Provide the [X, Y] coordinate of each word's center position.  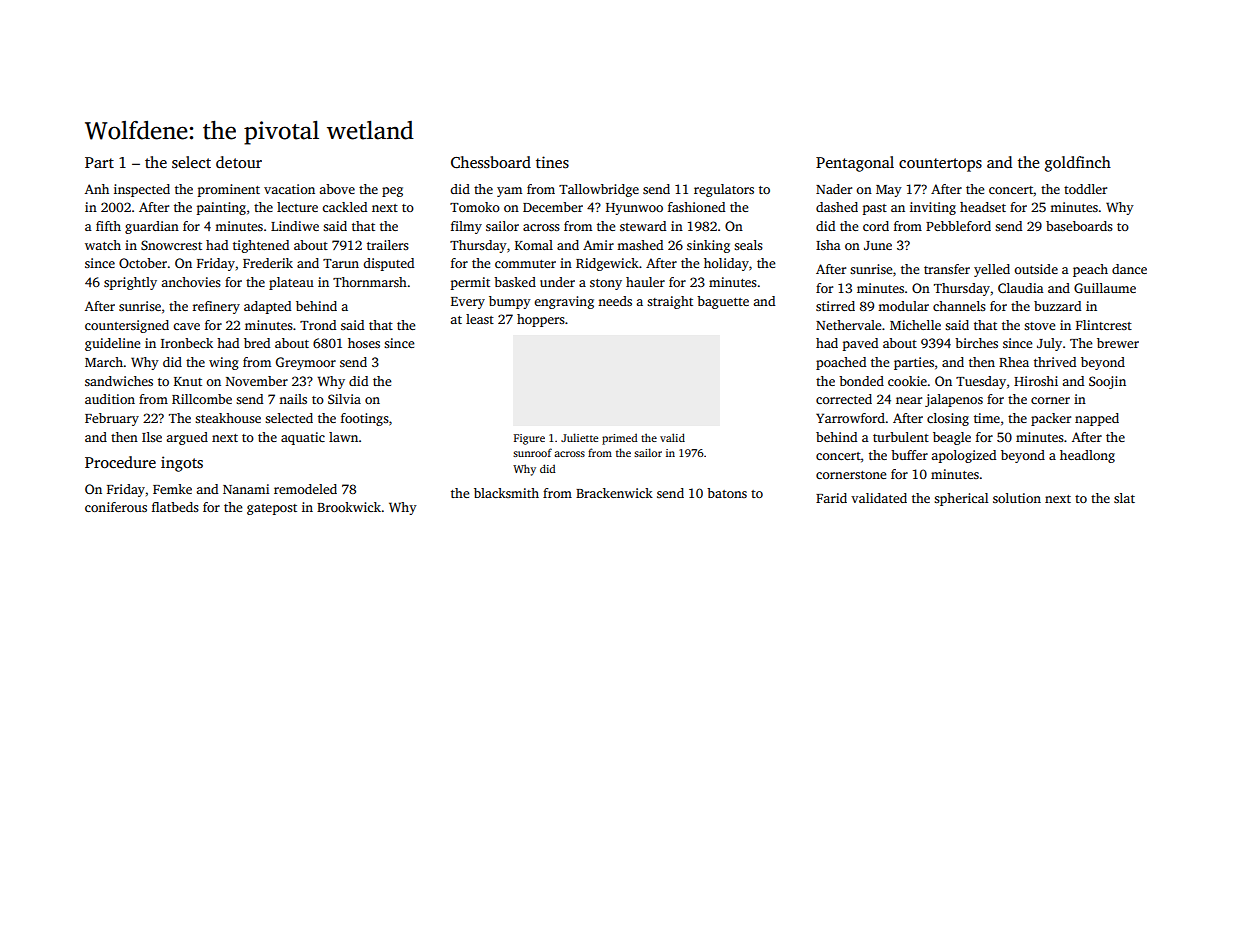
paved [860, 344]
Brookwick [349, 507]
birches [976, 343]
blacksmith [506, 493]
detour [239, 162]
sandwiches [119, 381]
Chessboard [491, 162]
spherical [961, 499]
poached [841, 363]
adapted [267, 307]
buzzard [1057, 306]
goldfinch [1078, 164]
